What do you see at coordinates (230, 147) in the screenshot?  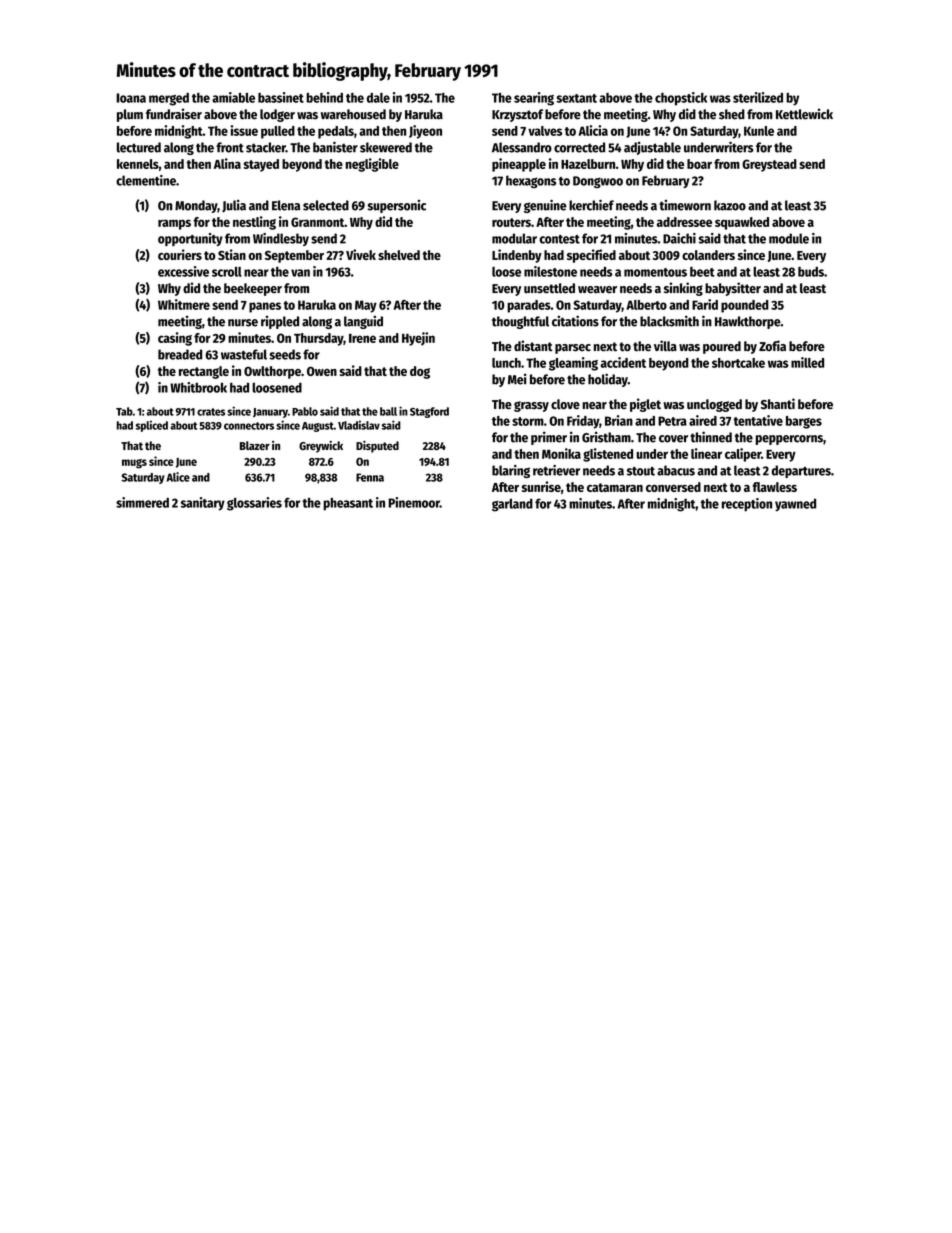 I see `front` at bounding box center [230, 147].
